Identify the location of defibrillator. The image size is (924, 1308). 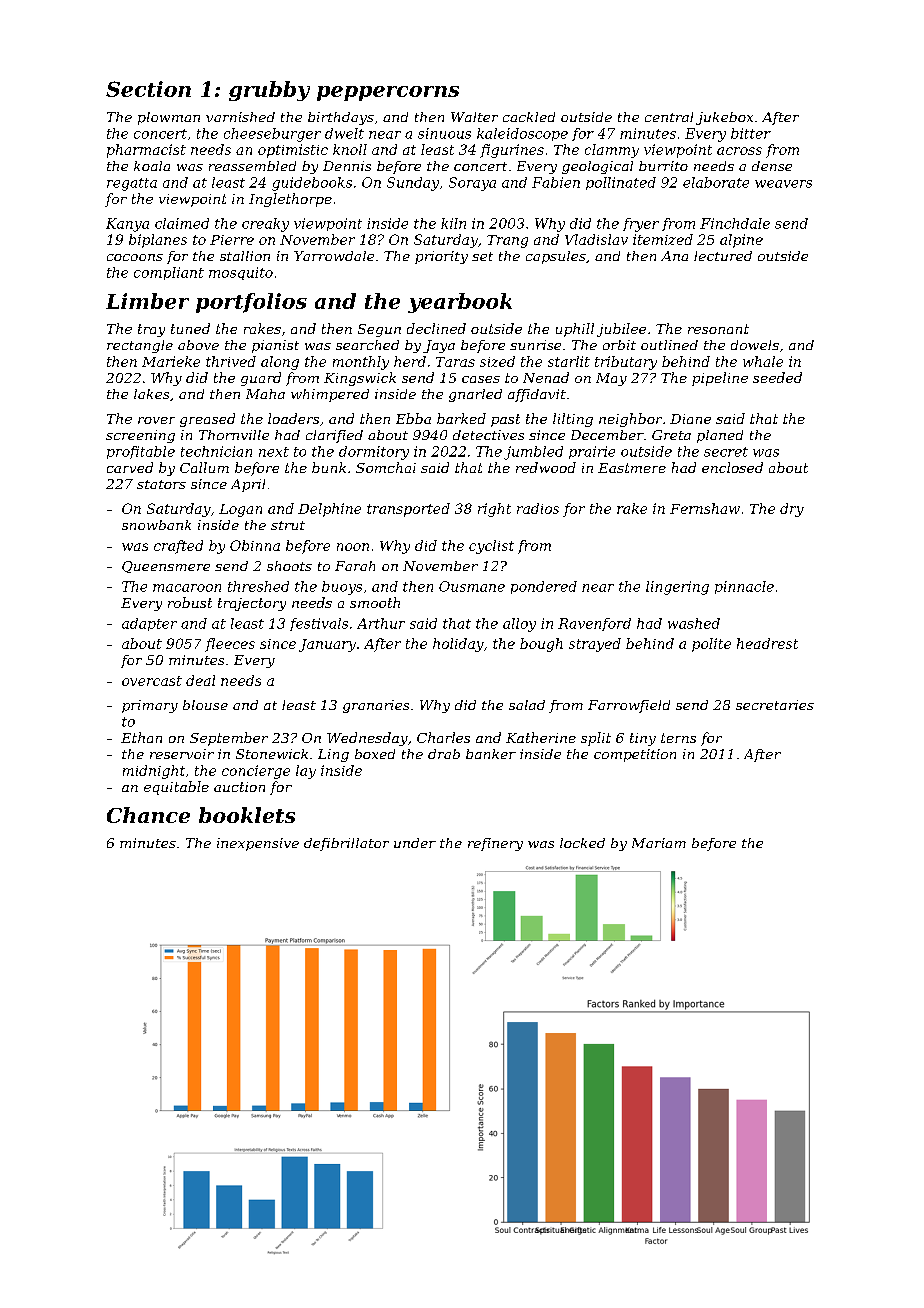
(346, 844).
